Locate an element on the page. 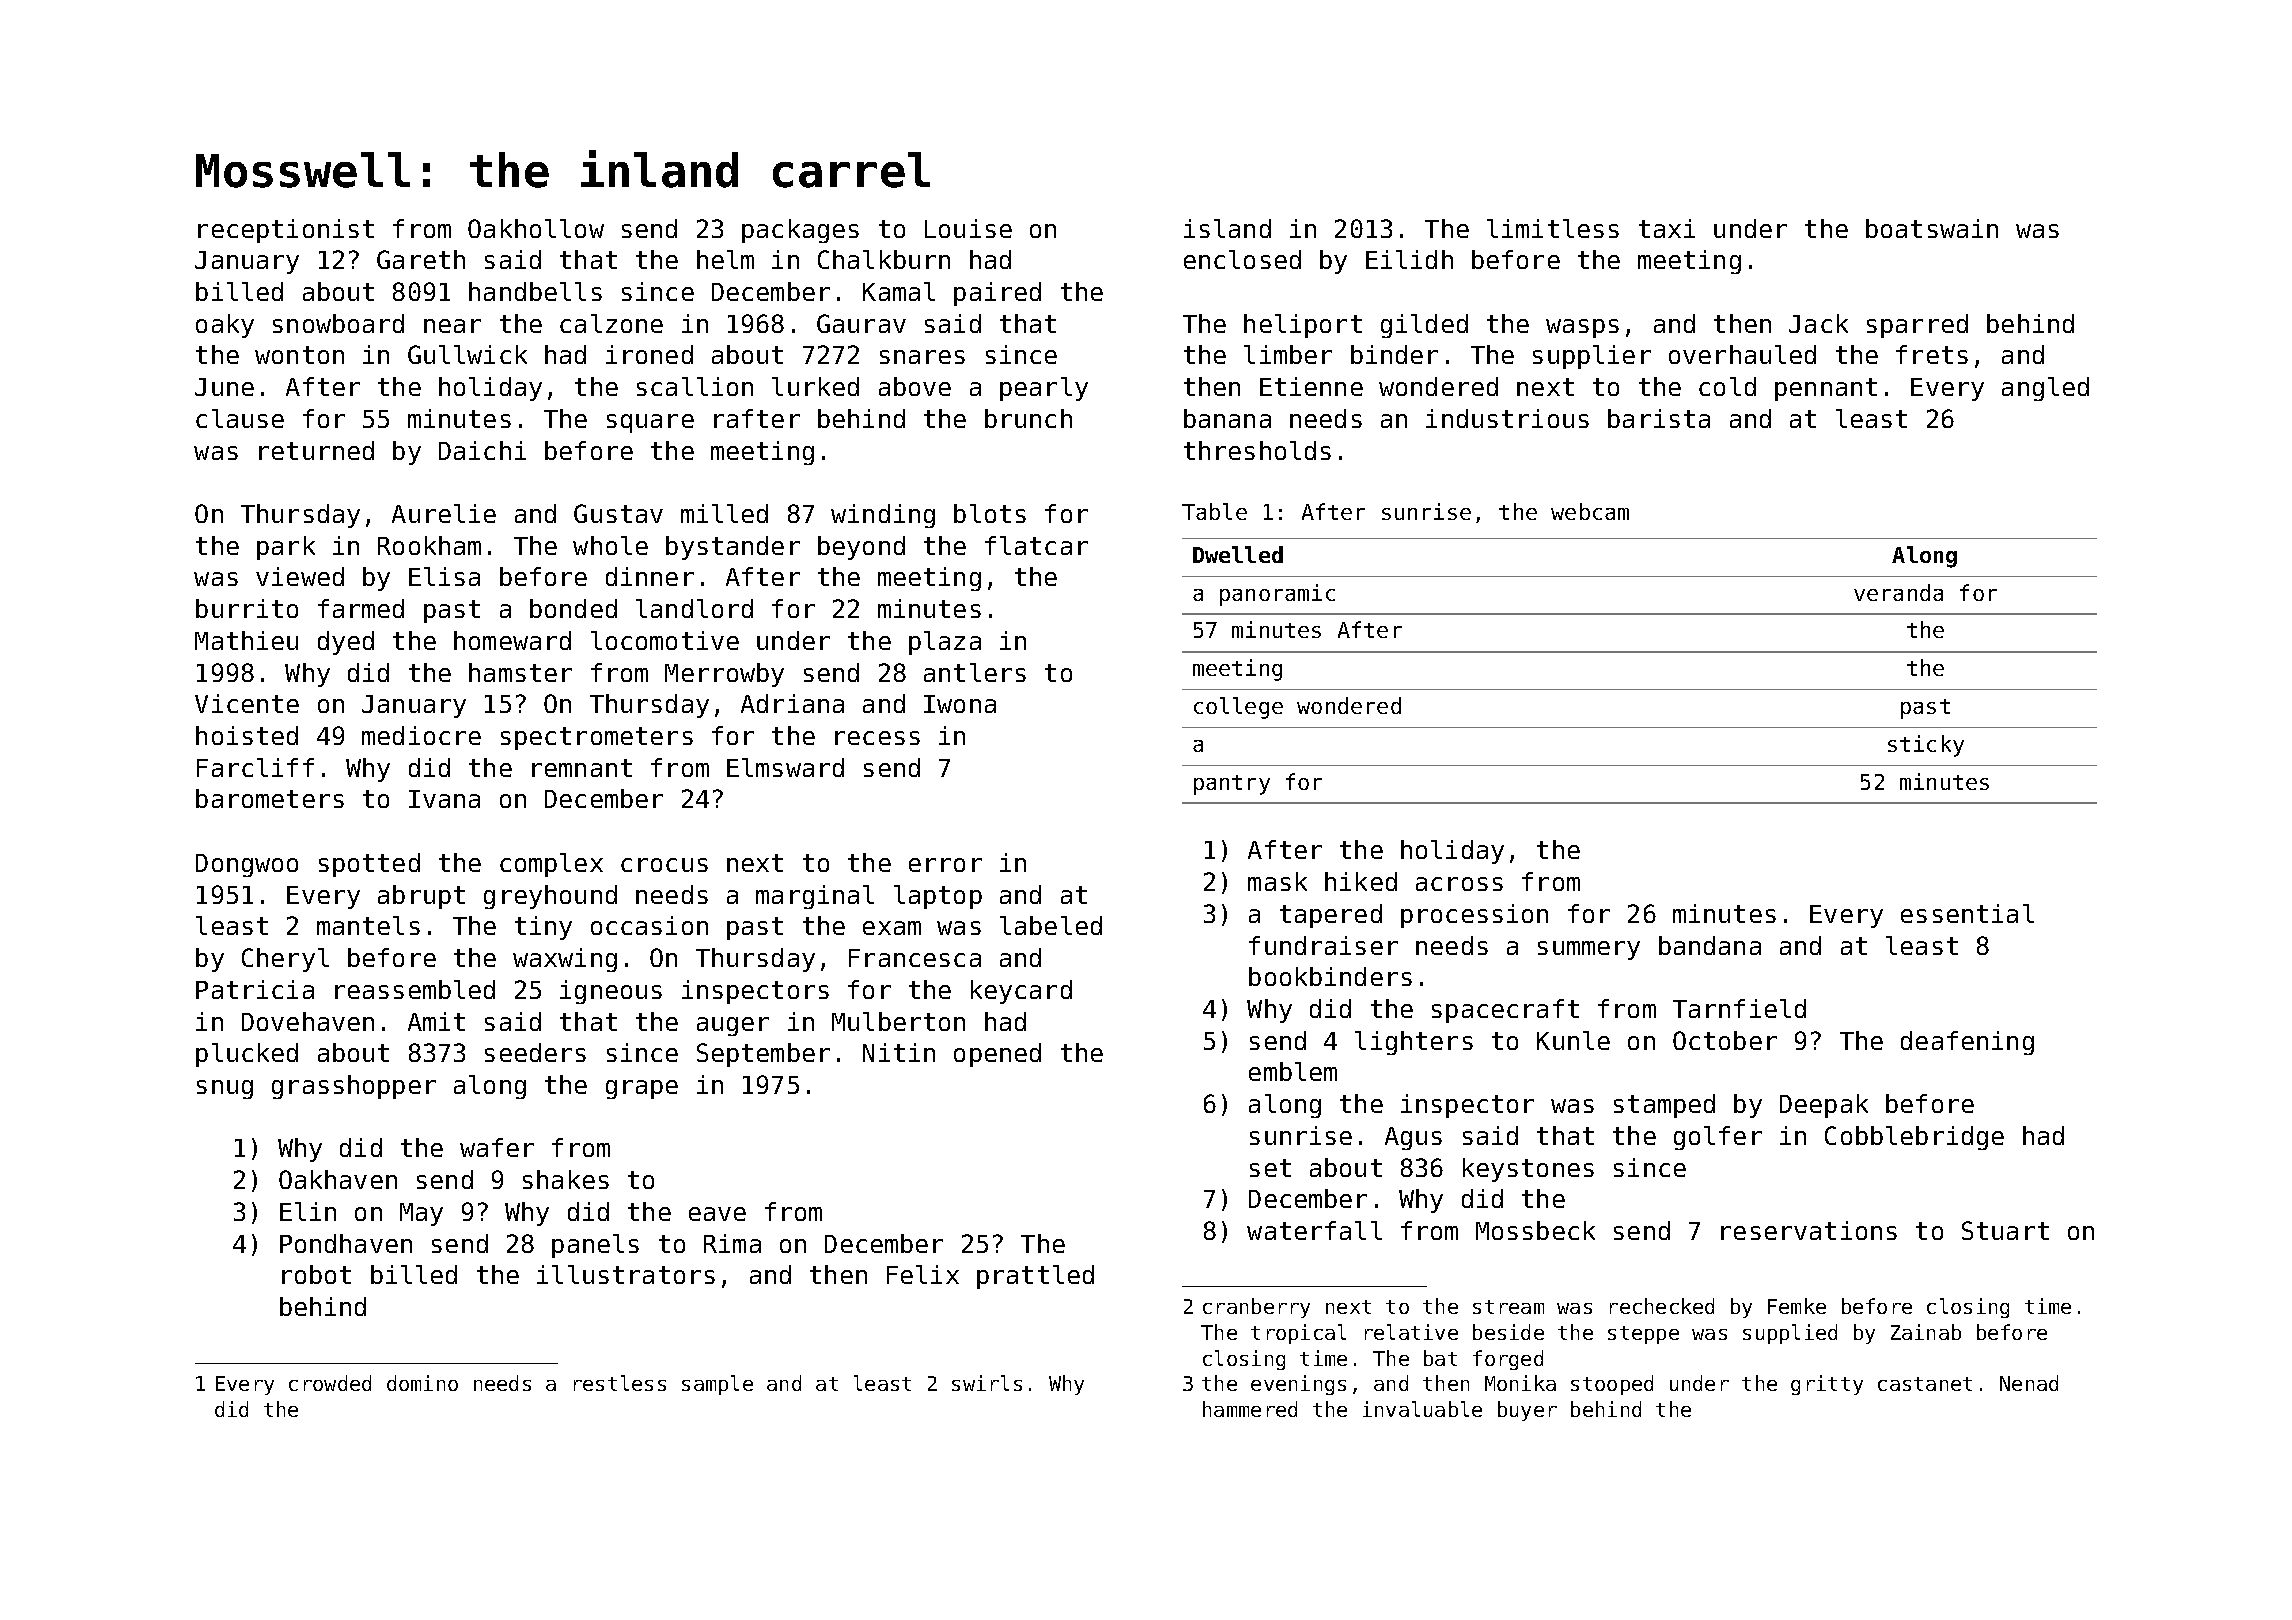 The height and width of the page is (1620, 2292). veranda is located at coordinates (1898, 592).
